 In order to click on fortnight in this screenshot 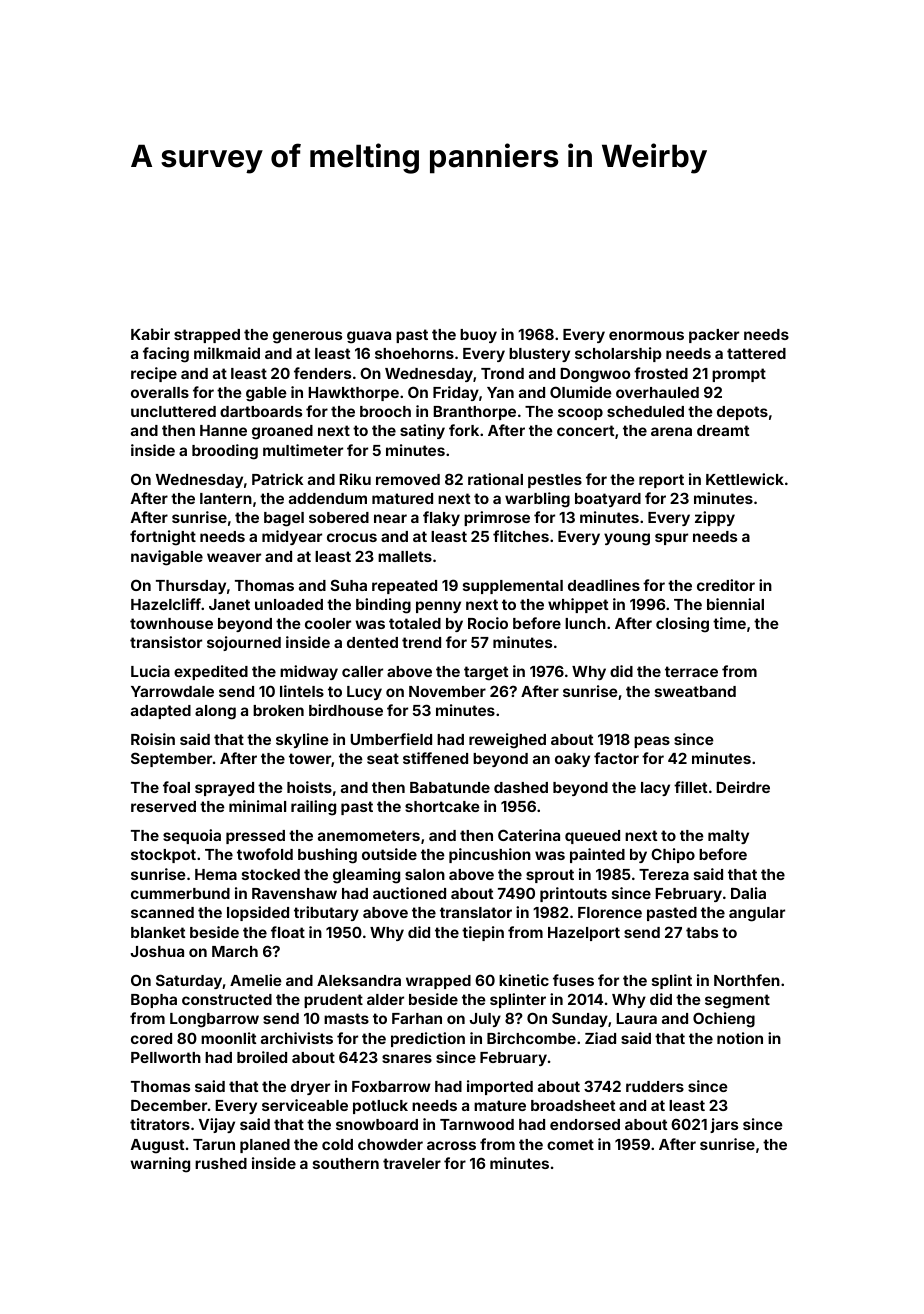, I will do `click(163, 538)`.
